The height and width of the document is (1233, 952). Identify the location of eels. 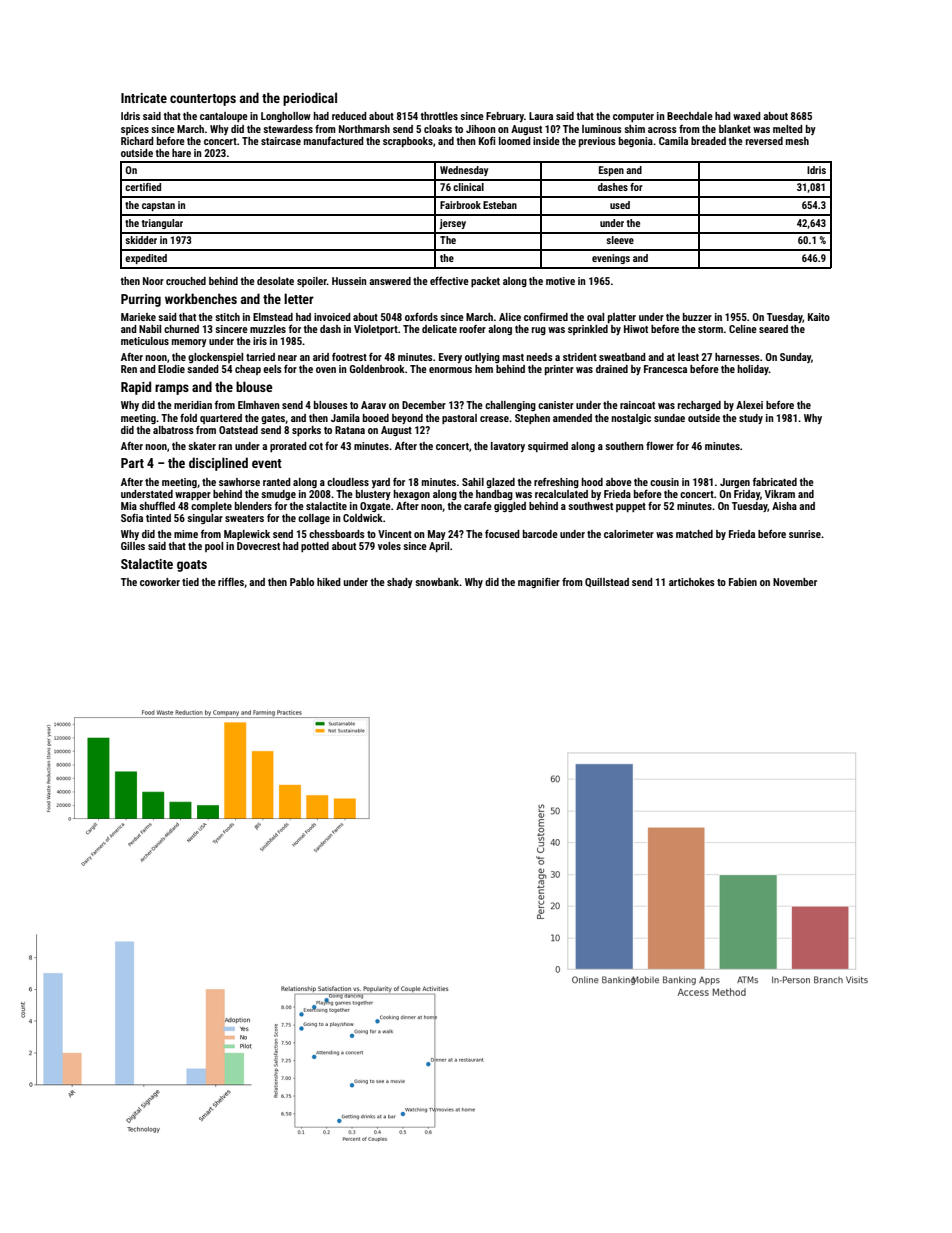
(272, 369).
